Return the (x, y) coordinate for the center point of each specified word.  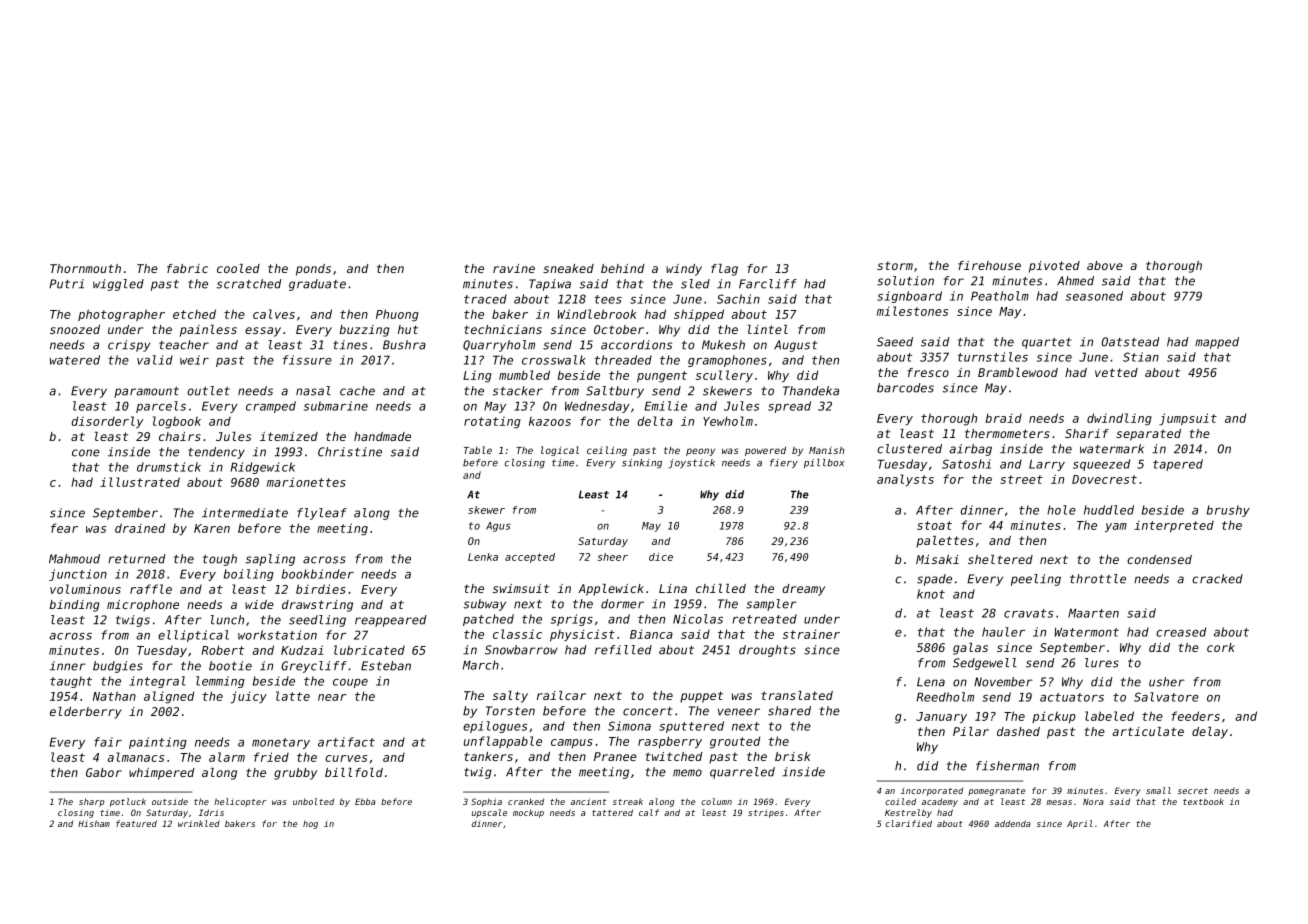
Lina (673, 588)
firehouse (989, 265)
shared (789, 711)
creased (1181, 632)
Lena (931, 682)
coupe (350, 683)
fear (64, 528)
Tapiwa (550, 285)
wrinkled (199, 823)
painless (208, 331)
